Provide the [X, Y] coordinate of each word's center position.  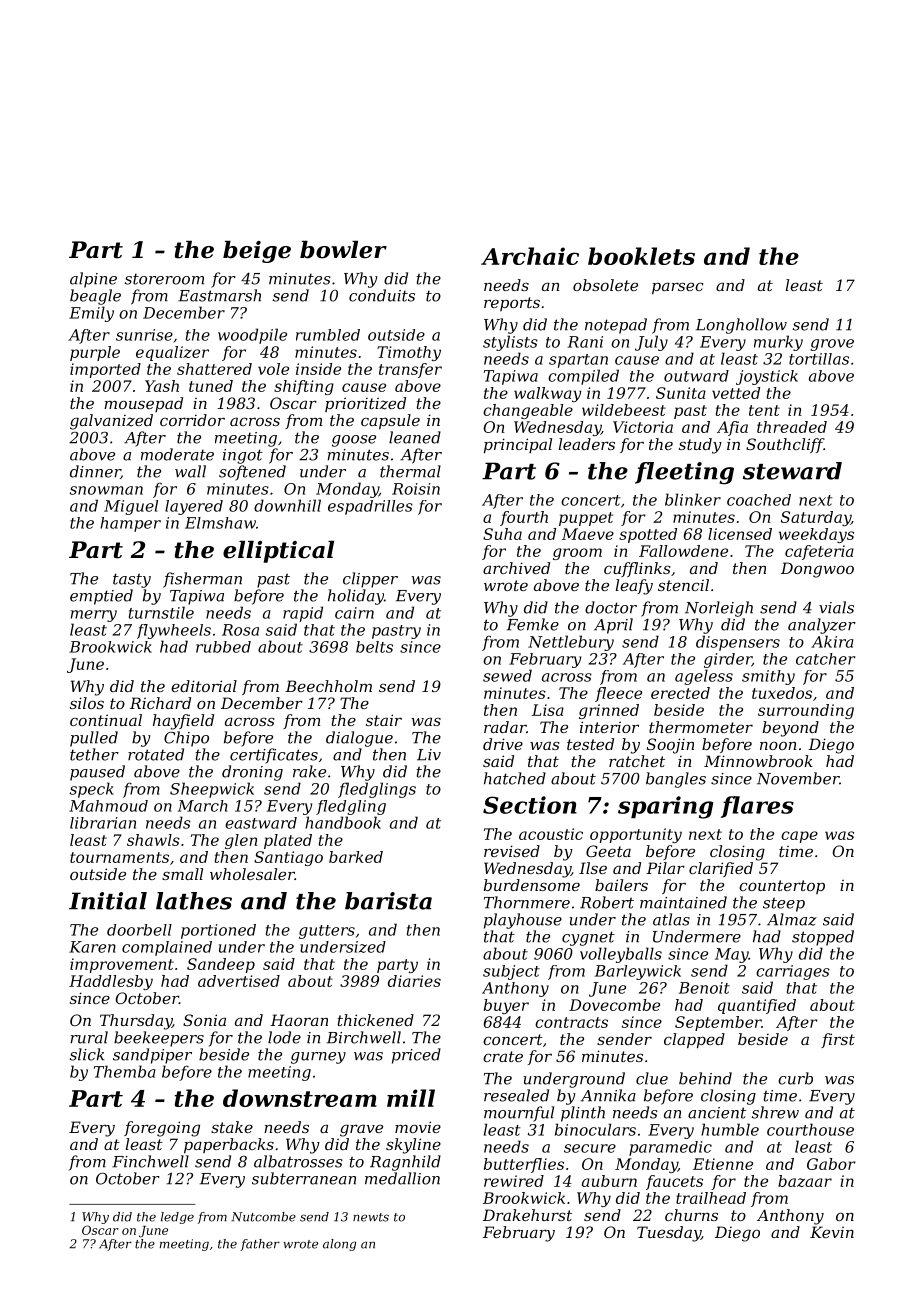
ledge [177, 1218]
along [339, 1245]
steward [792, 471]
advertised [239, 981]
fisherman [202, 580]
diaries [414, 981]
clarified [721, 869]
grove [832, 345]
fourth [524, 518]
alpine [93, 280]
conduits [382, 295]
